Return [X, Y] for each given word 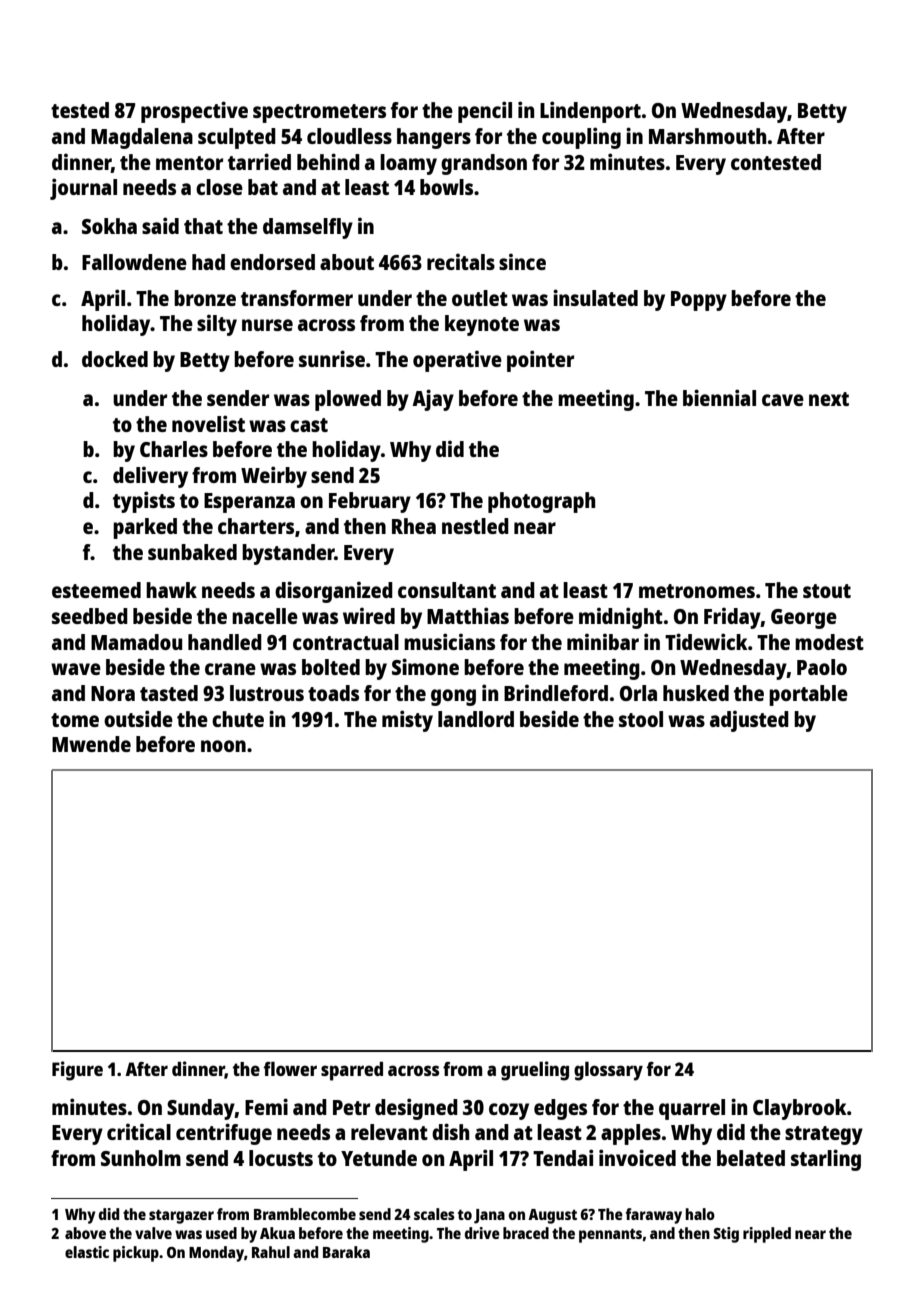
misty [407, 721]
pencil [485, 112]
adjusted [749, 721]
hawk [171, 590]
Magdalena [142, 138]
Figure [77, 1071]
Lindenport [590, 112]
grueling [535, 1071]
